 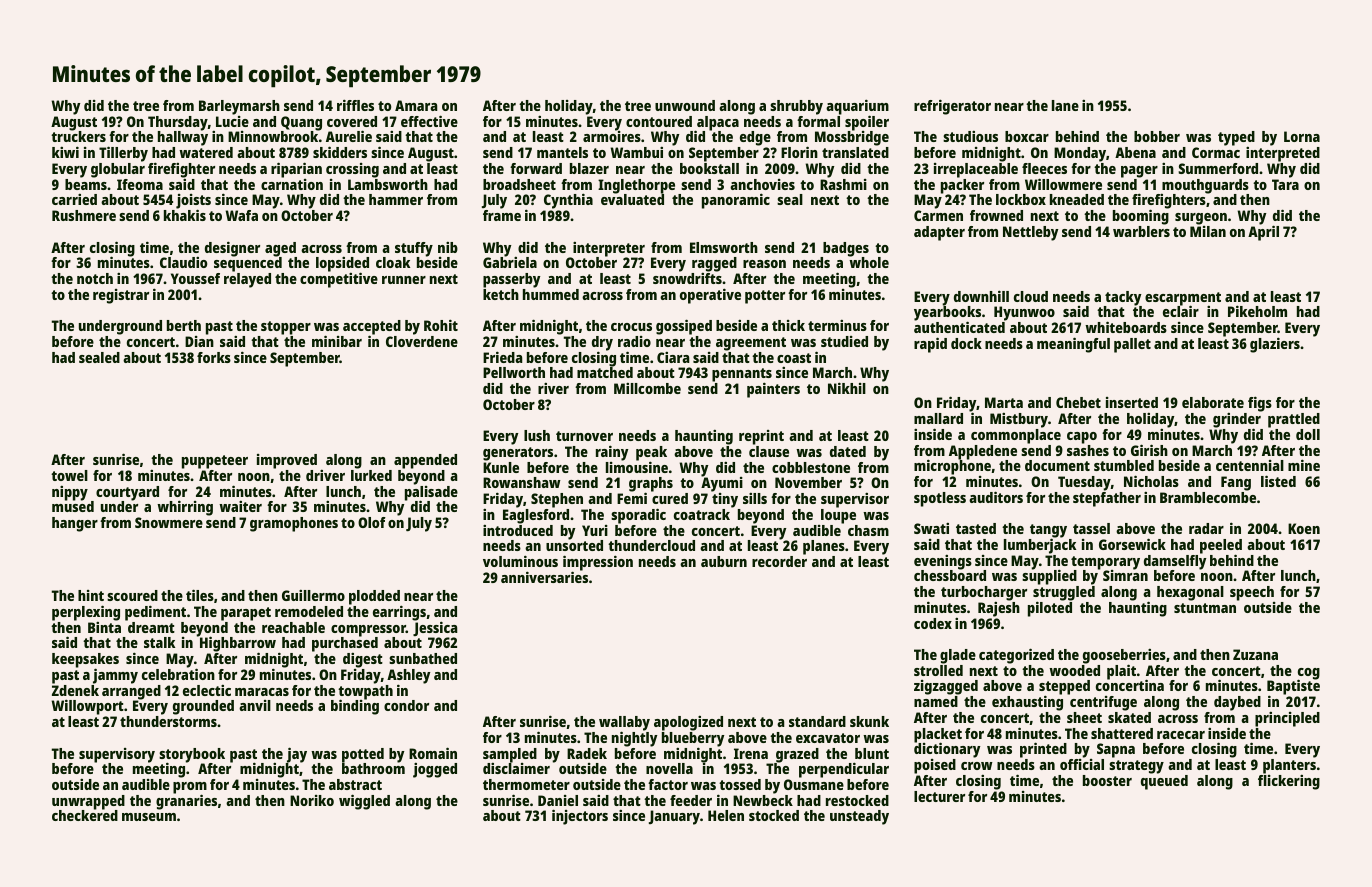 What do you see at coordinates (239, 107) in the document?
I see `Barleymarsh` at bounding box center [239, 107].
